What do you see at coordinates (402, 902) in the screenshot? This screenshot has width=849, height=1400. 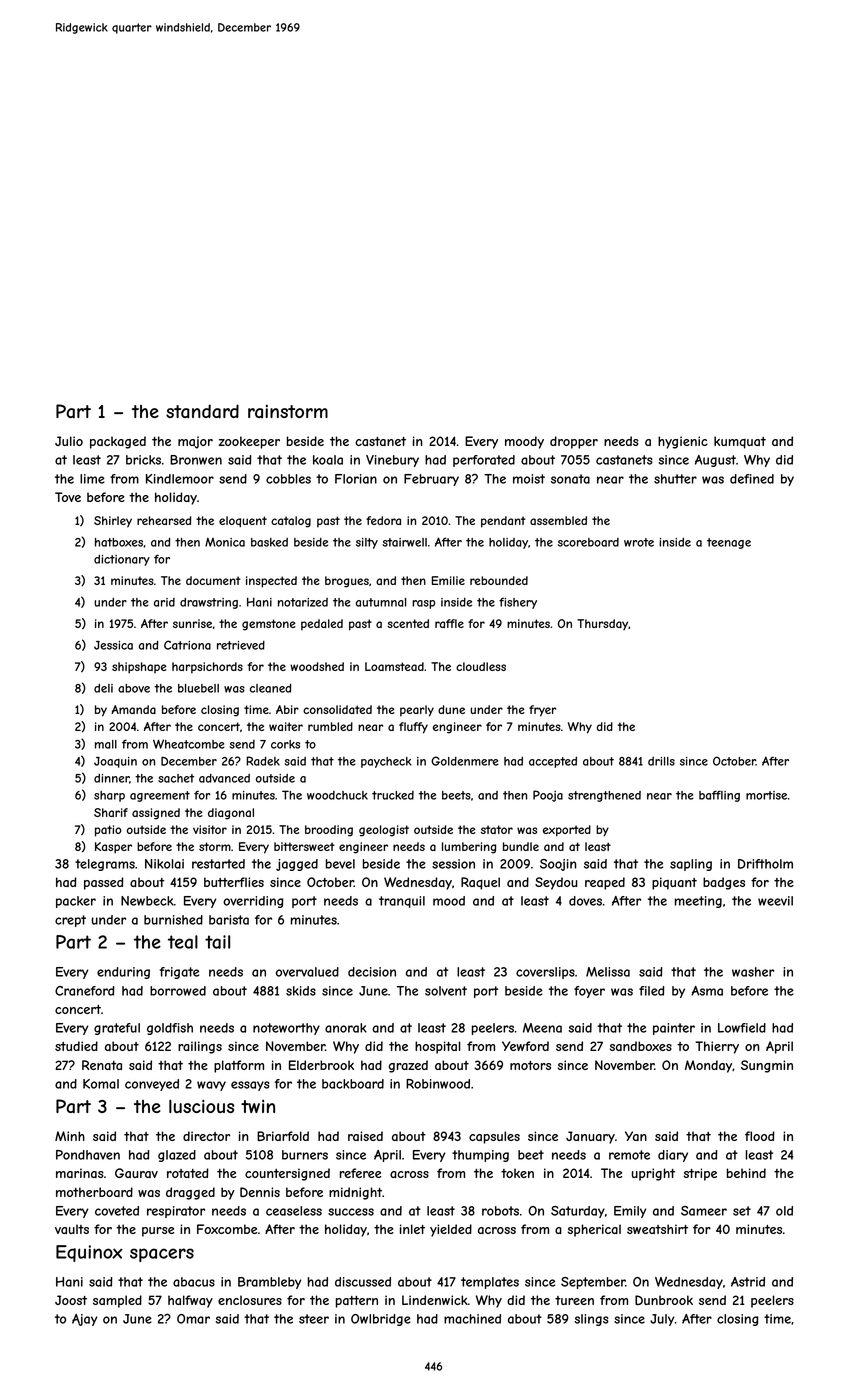 I see `tranquil` at bounding box center [402, 902].
